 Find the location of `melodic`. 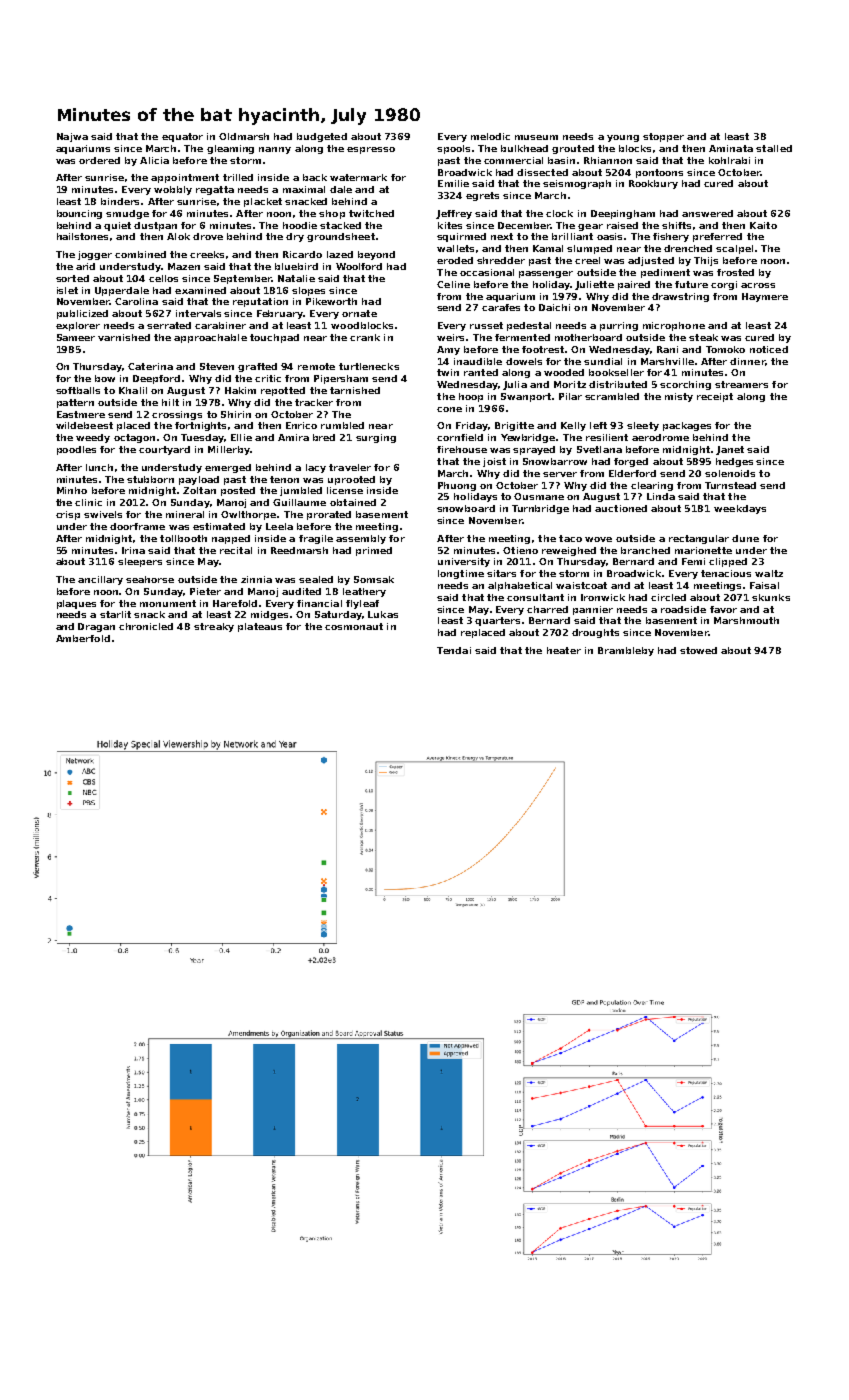

melodic is located at coordinates (490, 136).
